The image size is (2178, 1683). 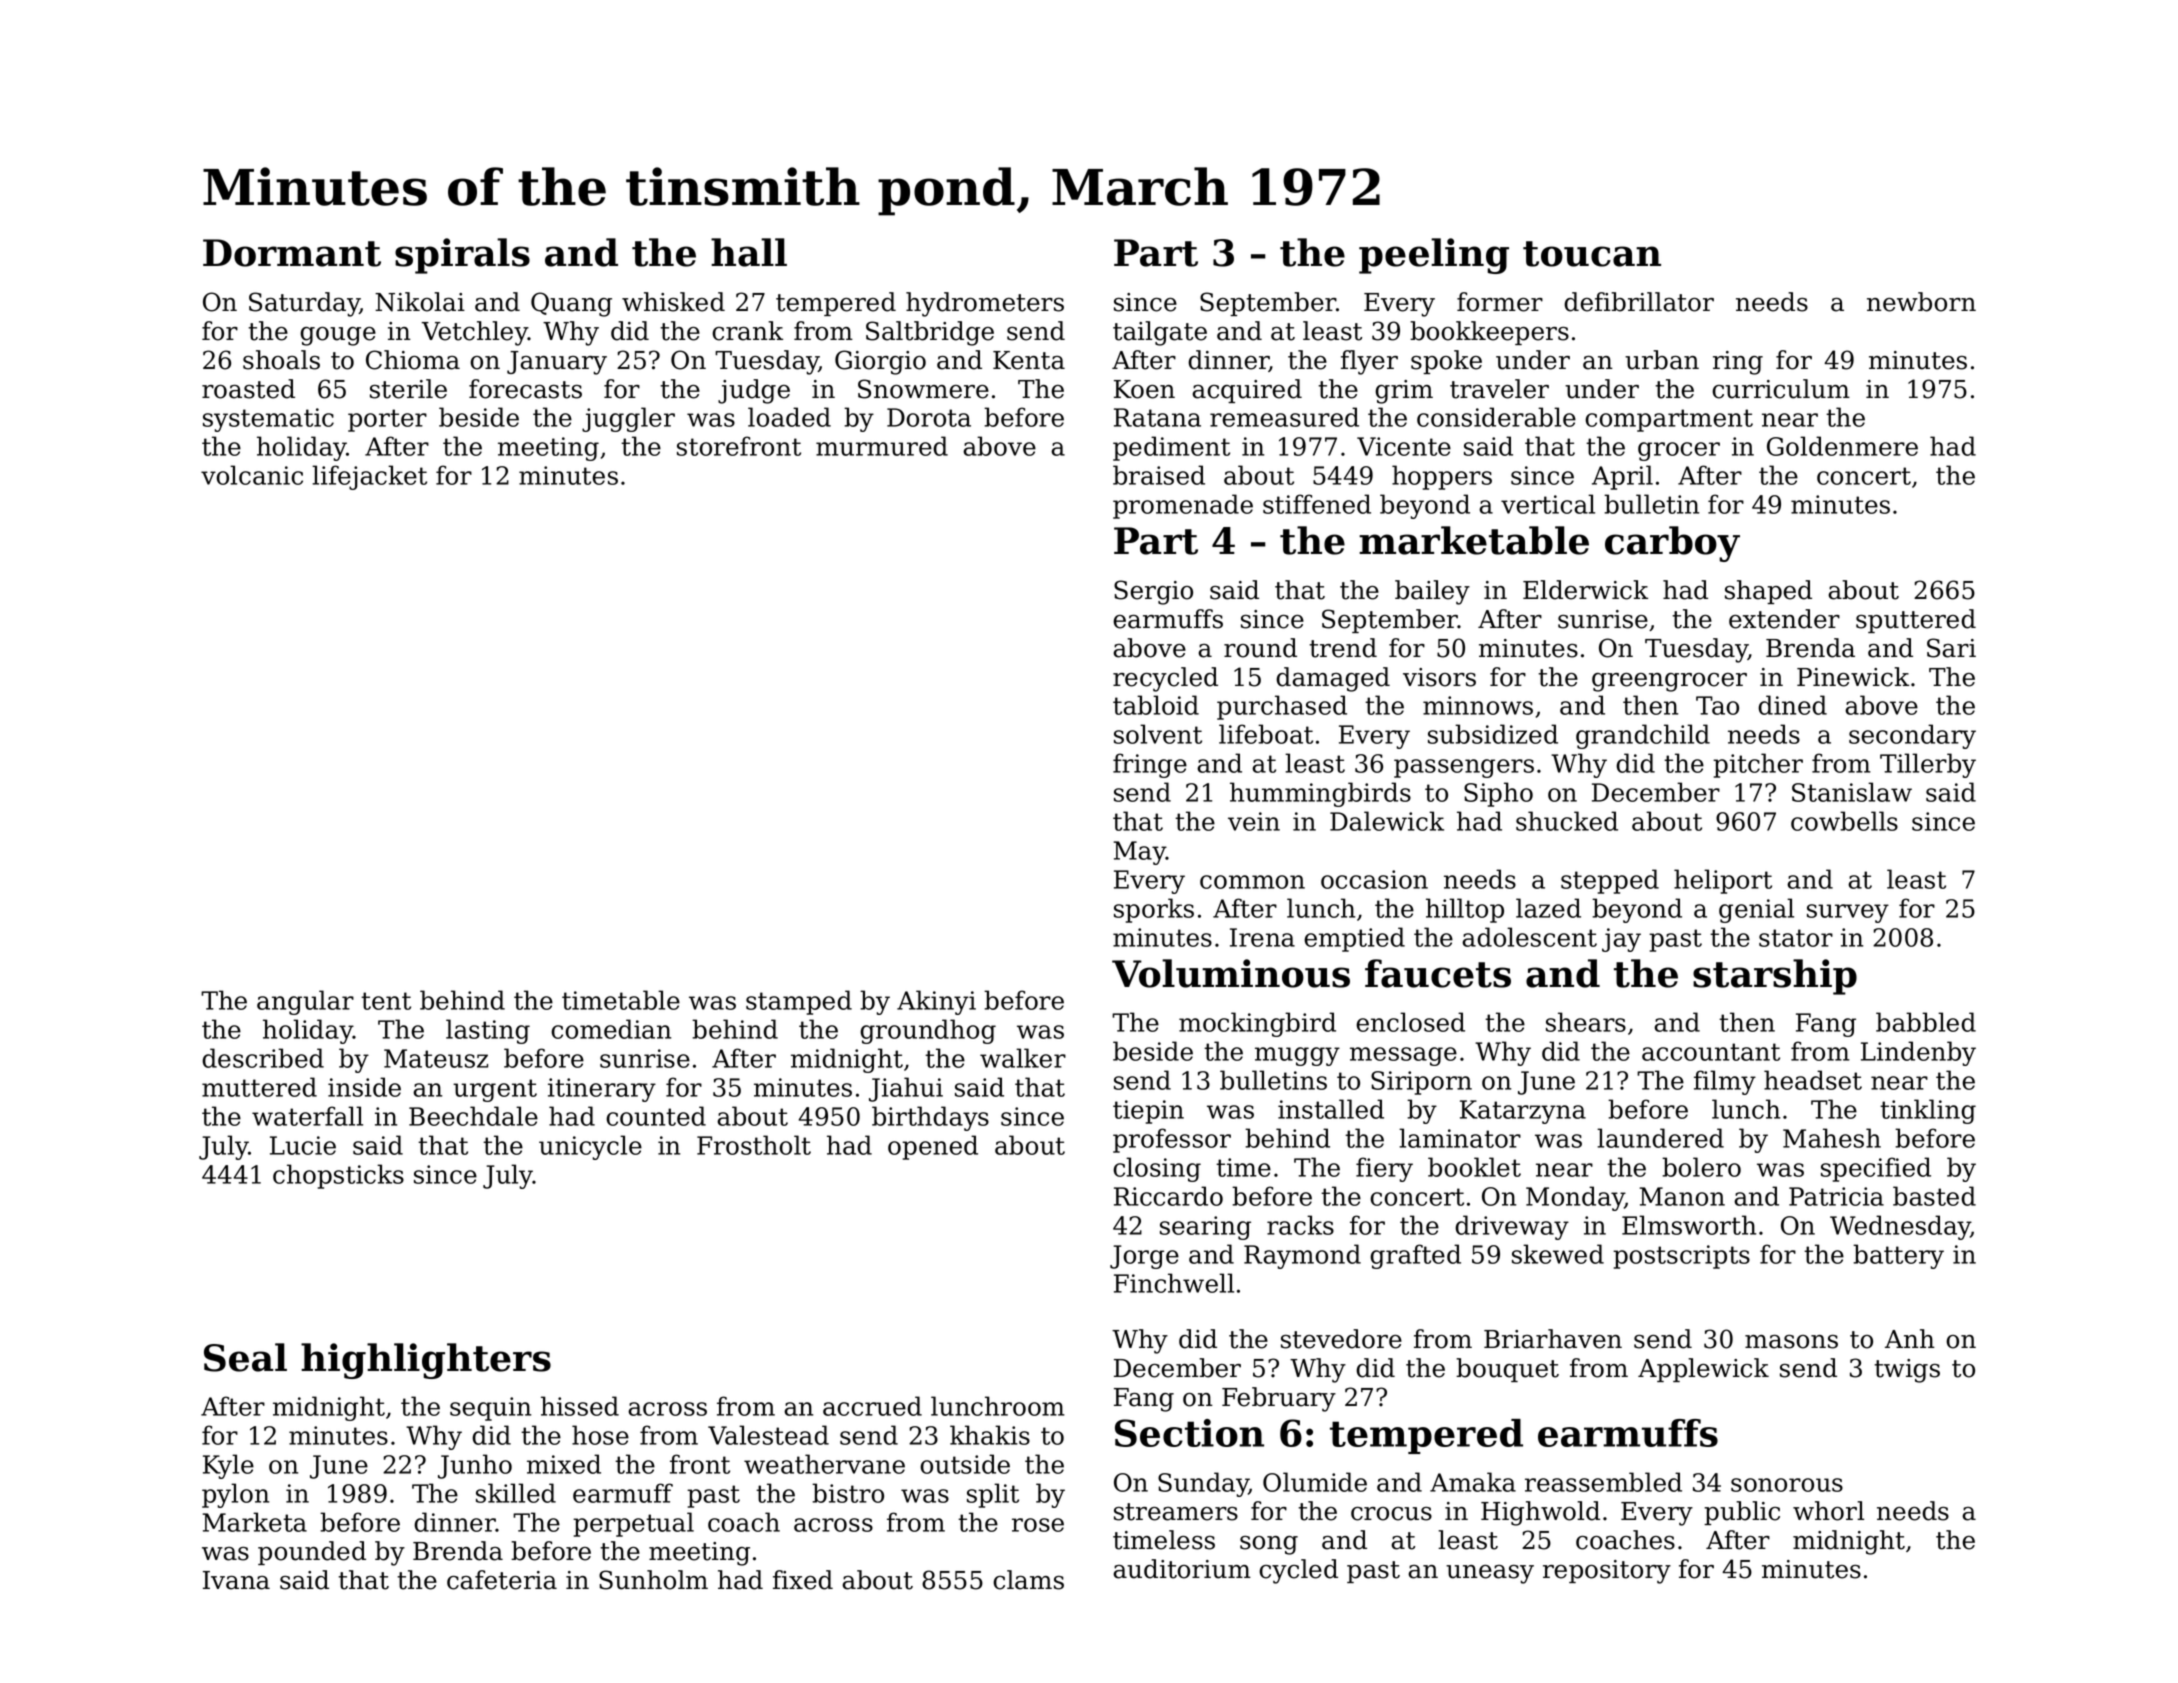 What do you see at coordinates (1921, 302) in the page?
I see `newborn` at bounding box center [1921, 302].
